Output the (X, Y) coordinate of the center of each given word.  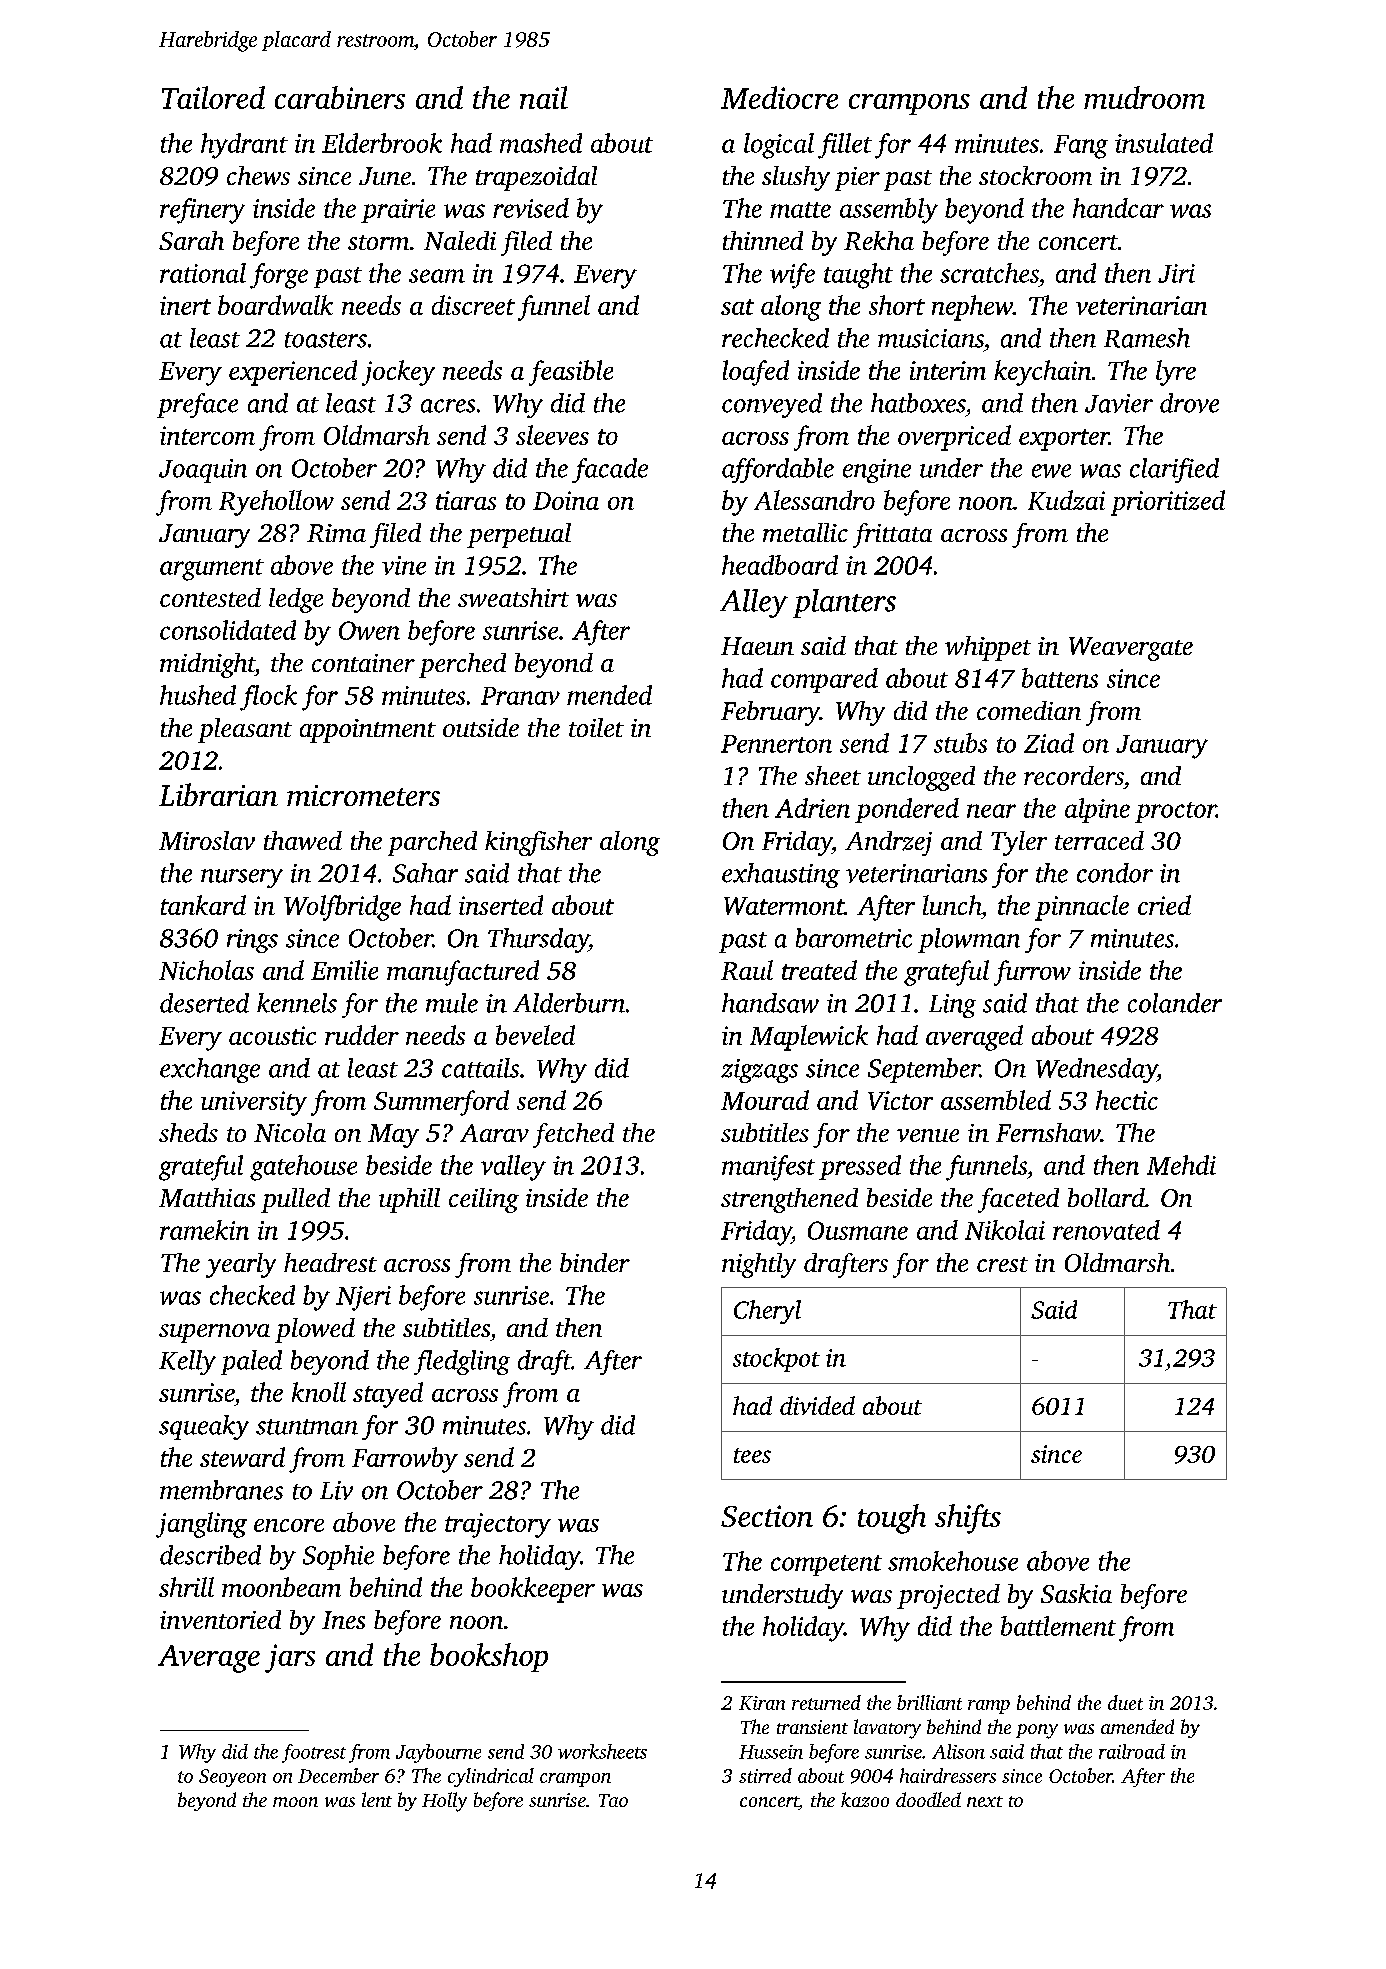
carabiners (340, 97)
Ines (343, 1620)
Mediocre (779, 97)
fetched (573, 1135)
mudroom (1144, 97)
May (393, 1136)
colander (1175, 1003)
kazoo (865, 1799)
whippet (988, 648)
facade (610, 470)
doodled (928, 1799)
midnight (207, 665)
